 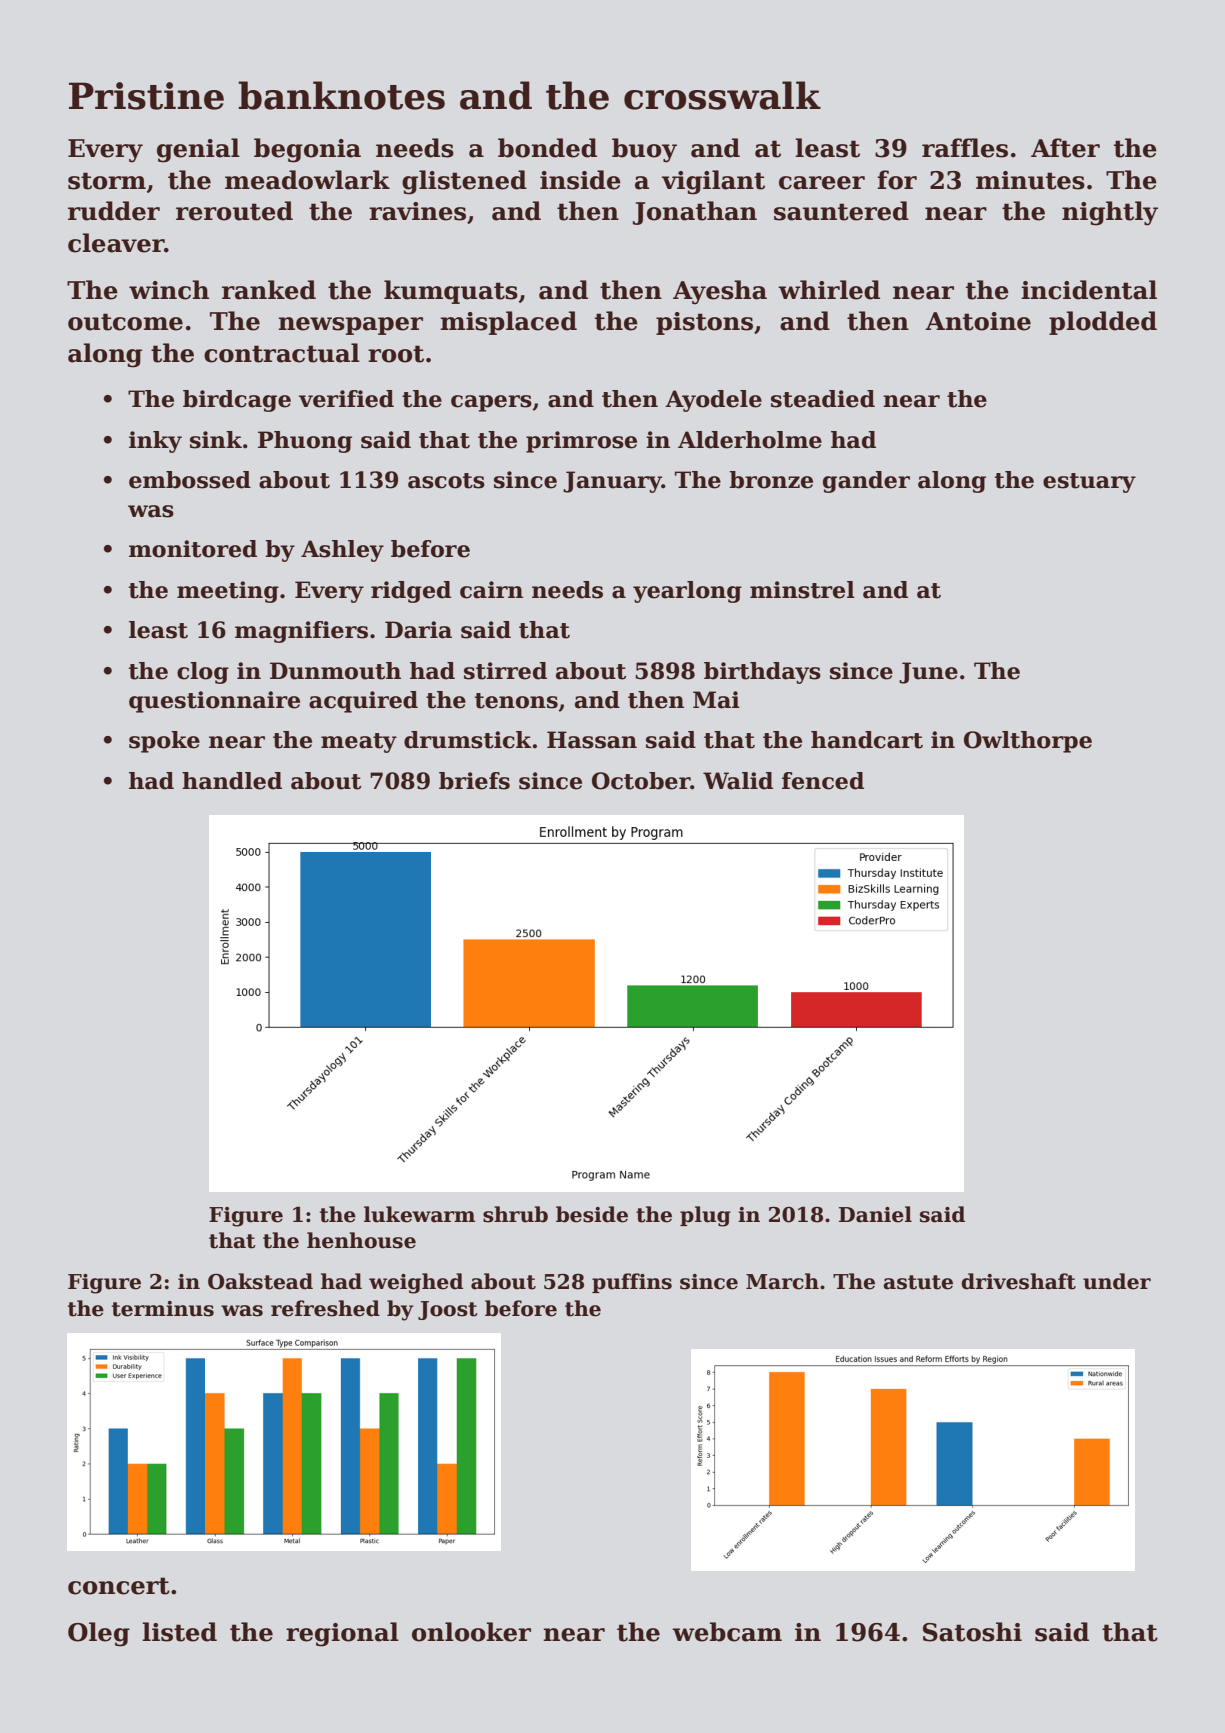 What do you see at coordinates (738, 781) in the page?
I see `Walid` at bounding box center [738, 781].
